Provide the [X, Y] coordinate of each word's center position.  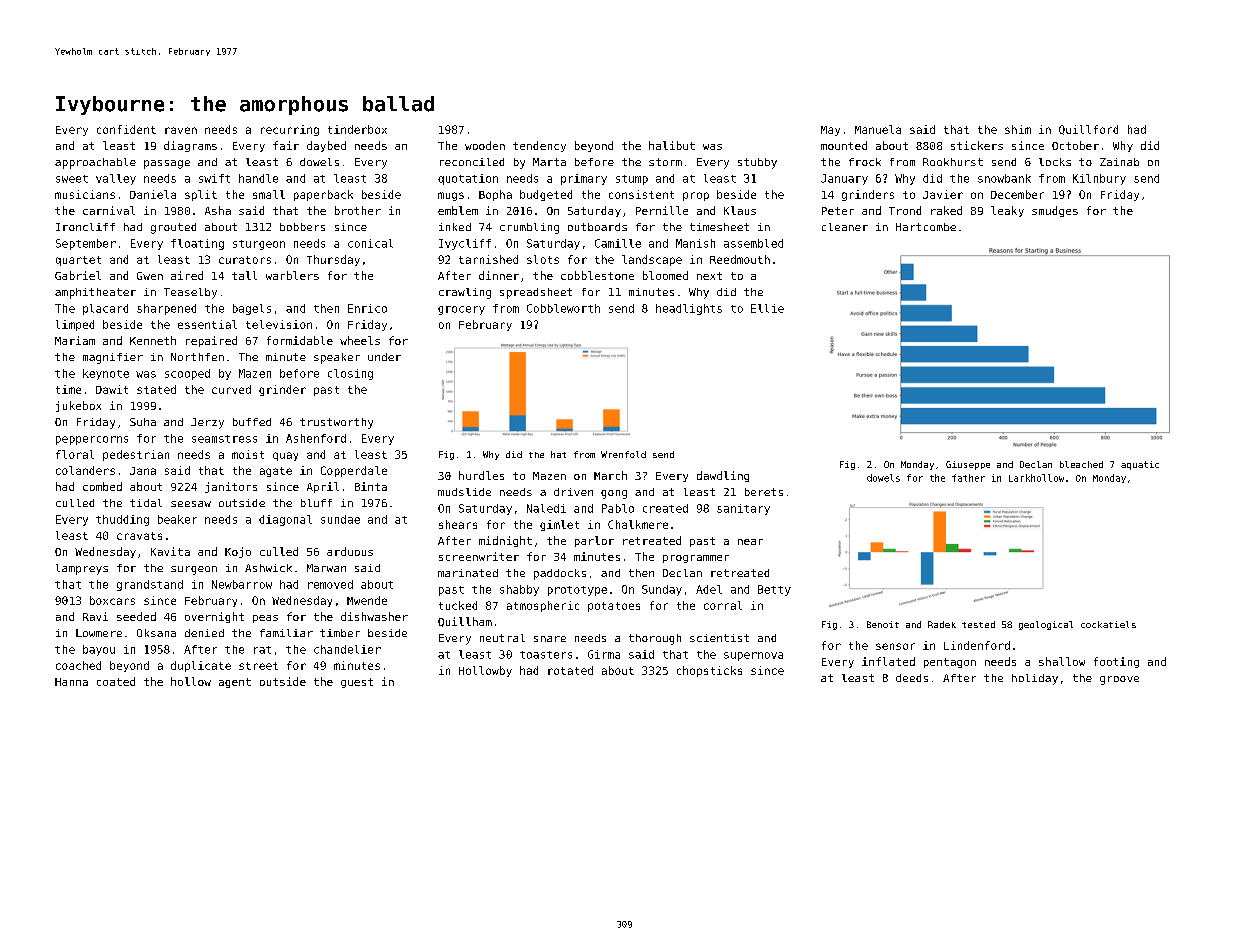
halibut [672, 145]
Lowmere [99, 633]
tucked [458, 605]
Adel [709, 589]
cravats [139, 536]
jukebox [78, 406]
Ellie [767, 308]
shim [1018, 129]
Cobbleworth [563, 308]
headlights [689, 309]
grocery [461, 310]
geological [1046, 625]
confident [126, 129]
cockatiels [1108, 624]
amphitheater [95, 293]
